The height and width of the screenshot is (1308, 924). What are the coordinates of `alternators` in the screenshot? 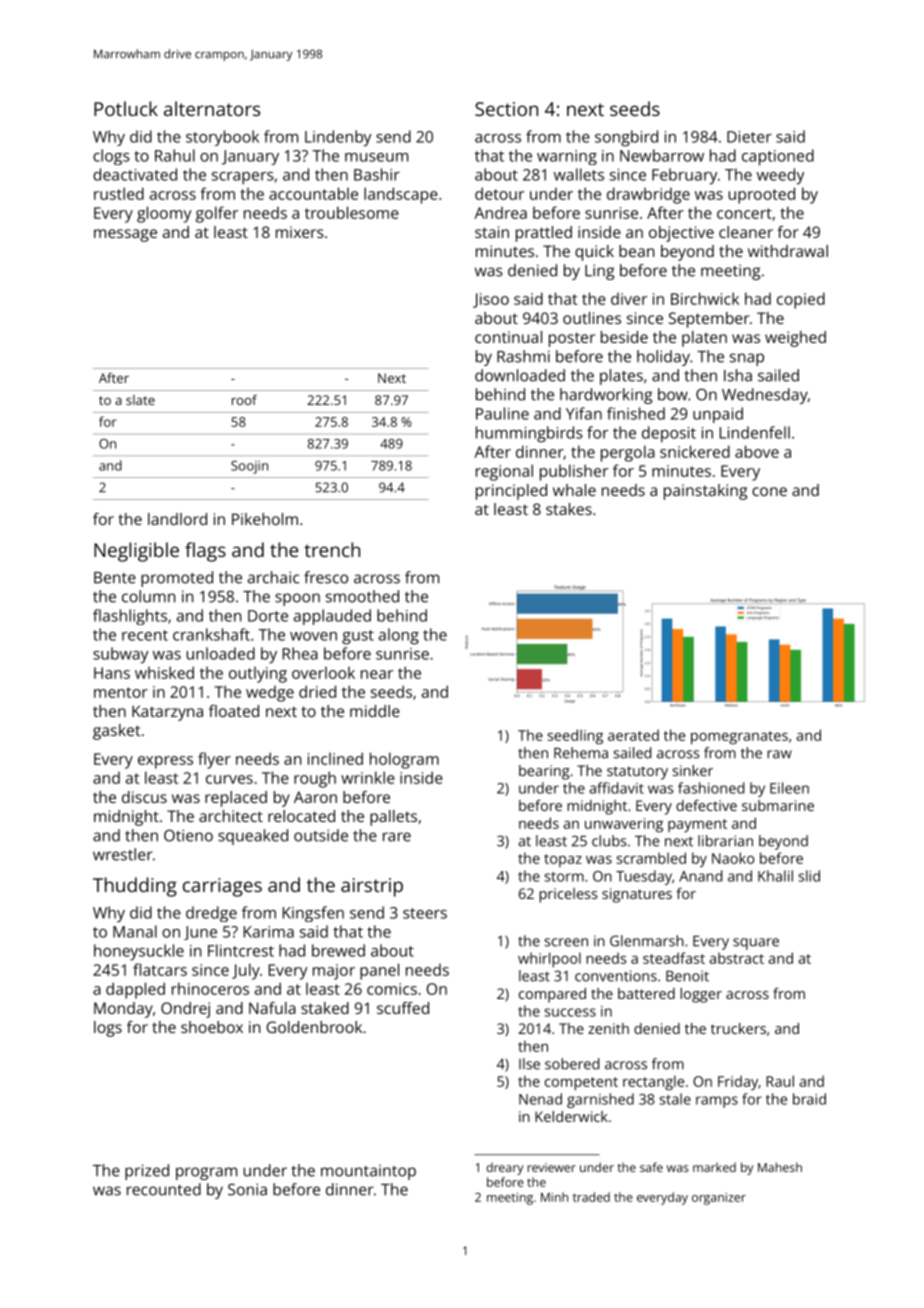 It's located at (212, 108).
